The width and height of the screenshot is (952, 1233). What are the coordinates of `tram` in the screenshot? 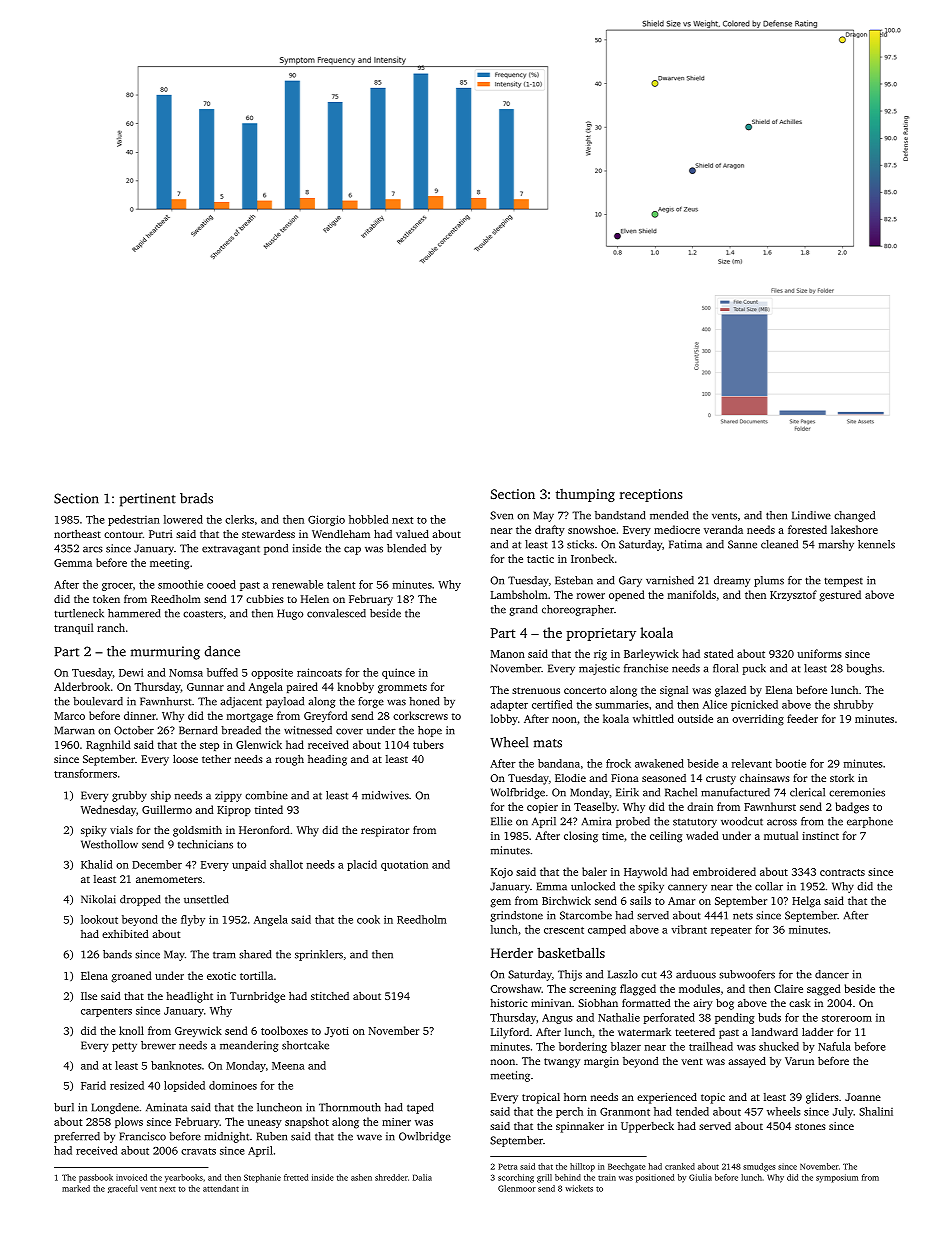 It's located at (224, 955).
